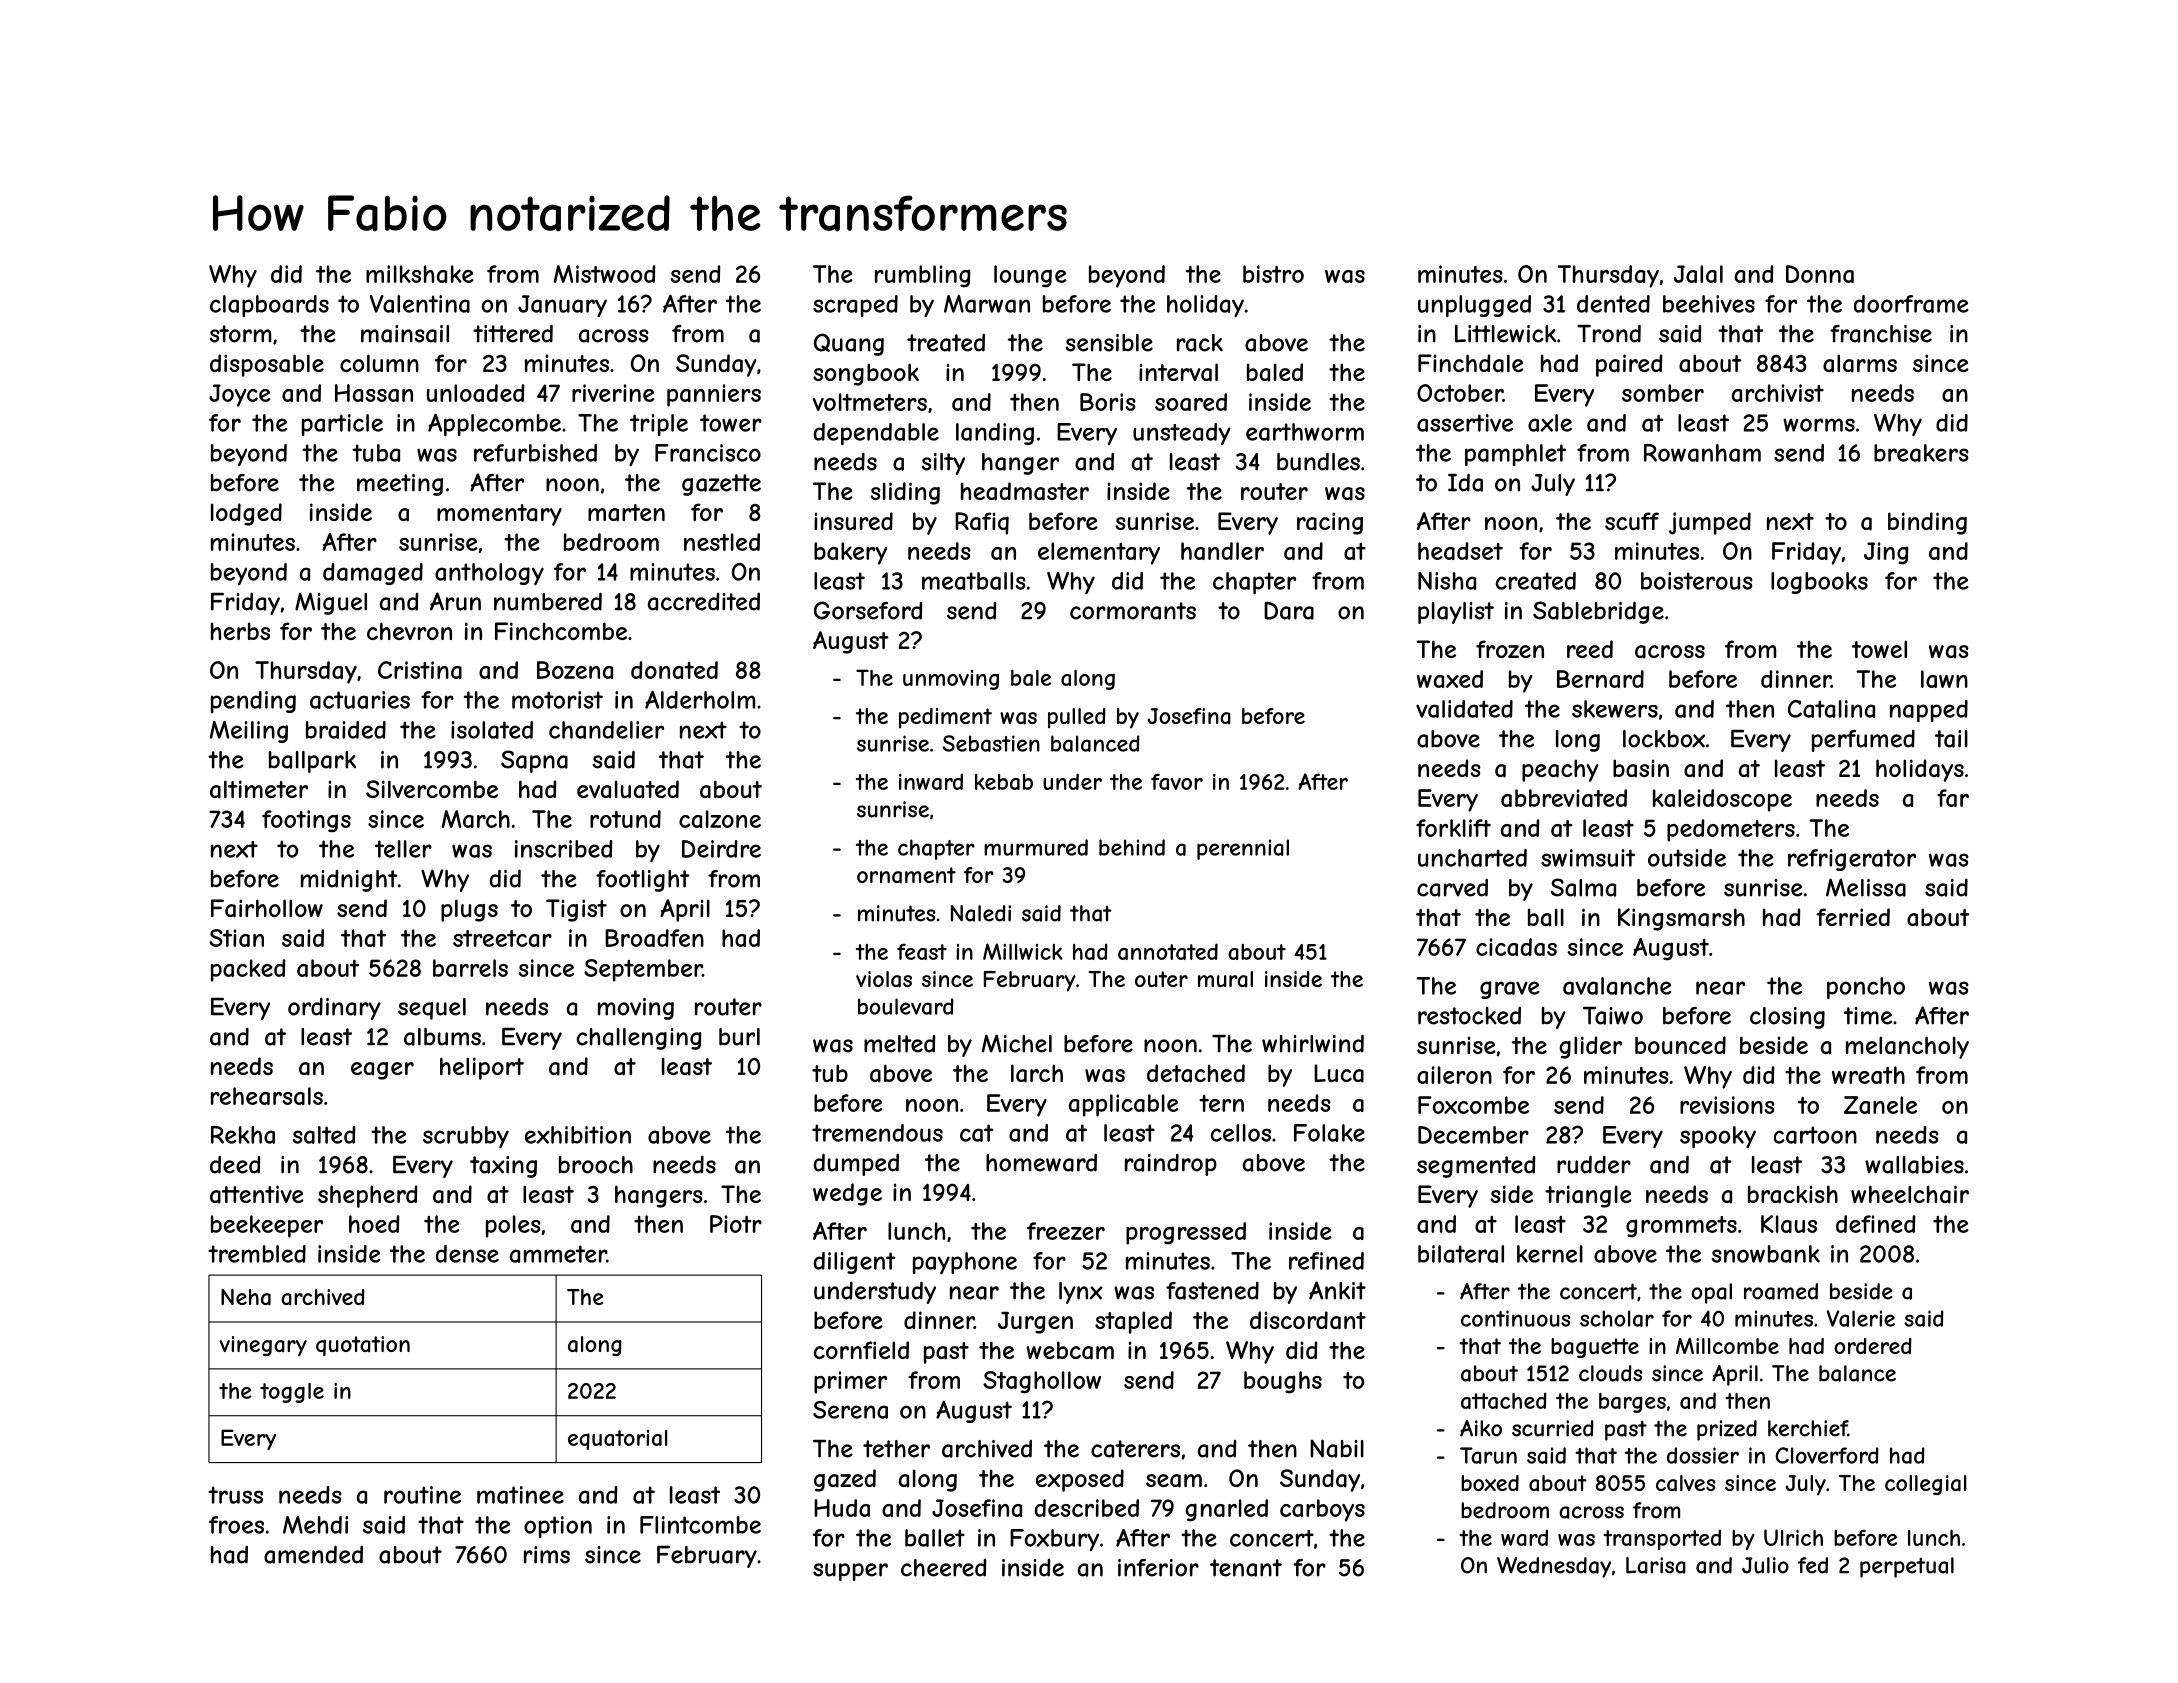 The height and width of the document is (1683, 2178). What do you see at coordinates (945, 718) in the document?
I see `pediment` at bounding box center [945, 718].
